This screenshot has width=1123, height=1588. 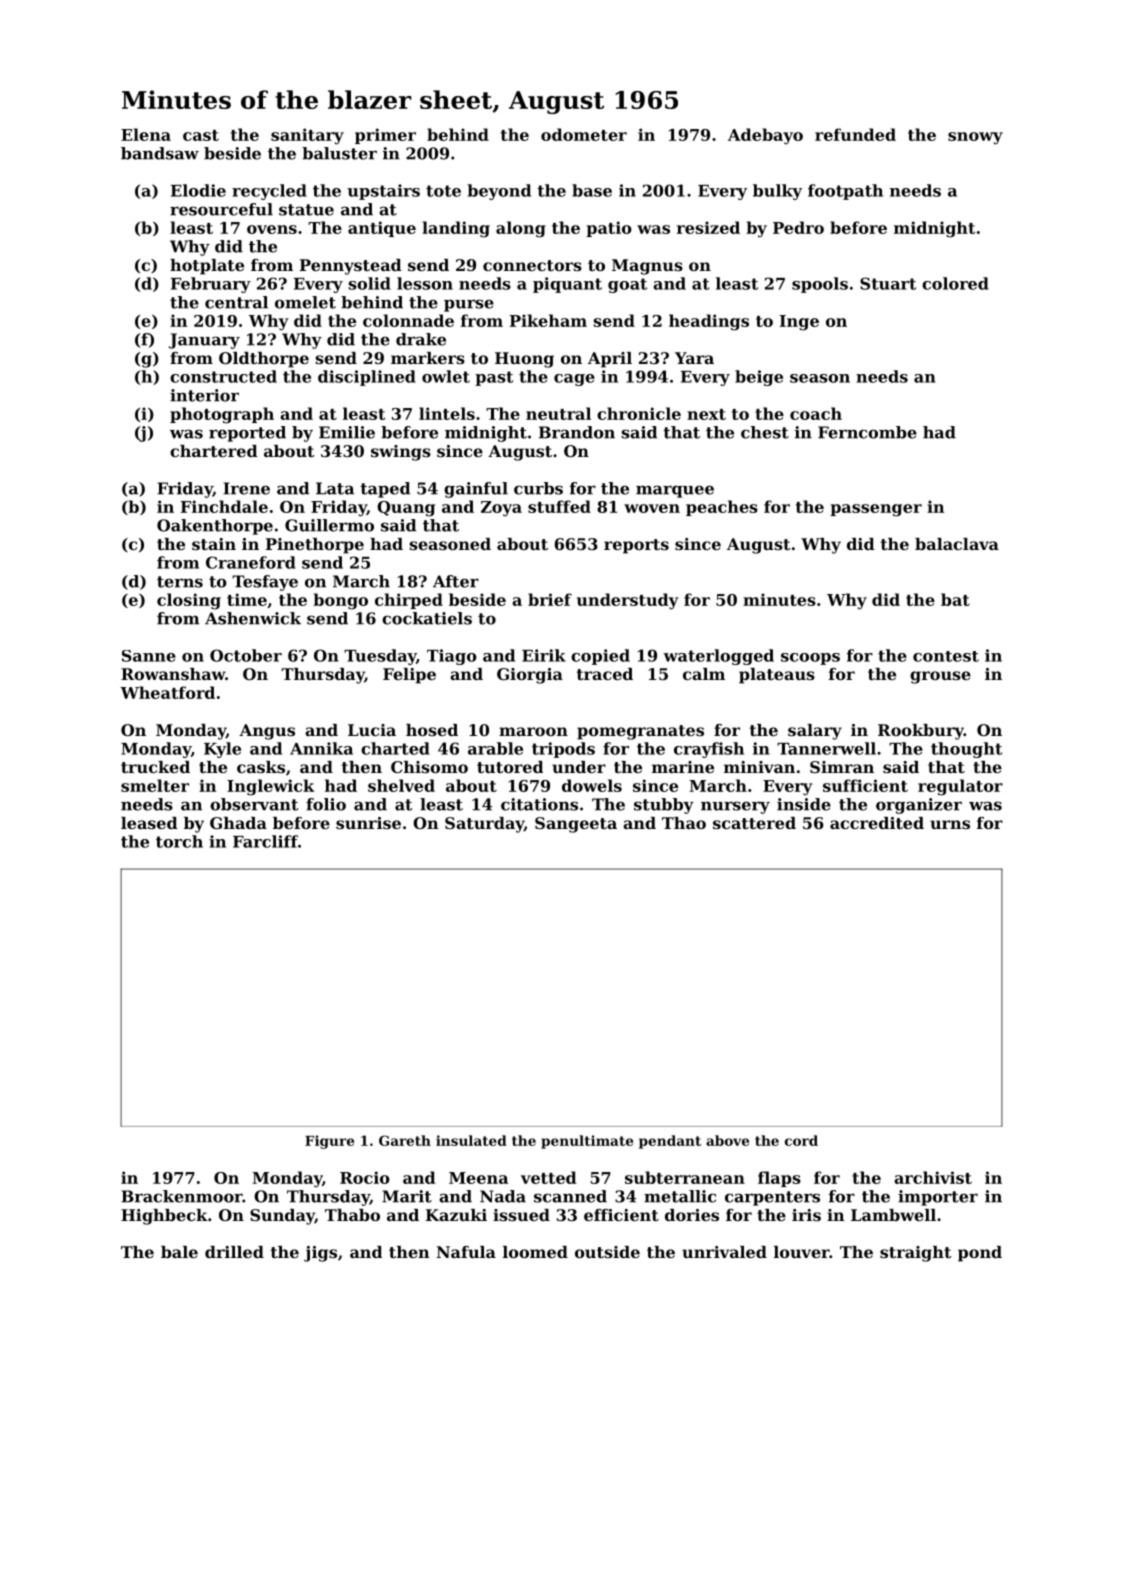 I want to click on outside, so click(x=607, y=1252).
